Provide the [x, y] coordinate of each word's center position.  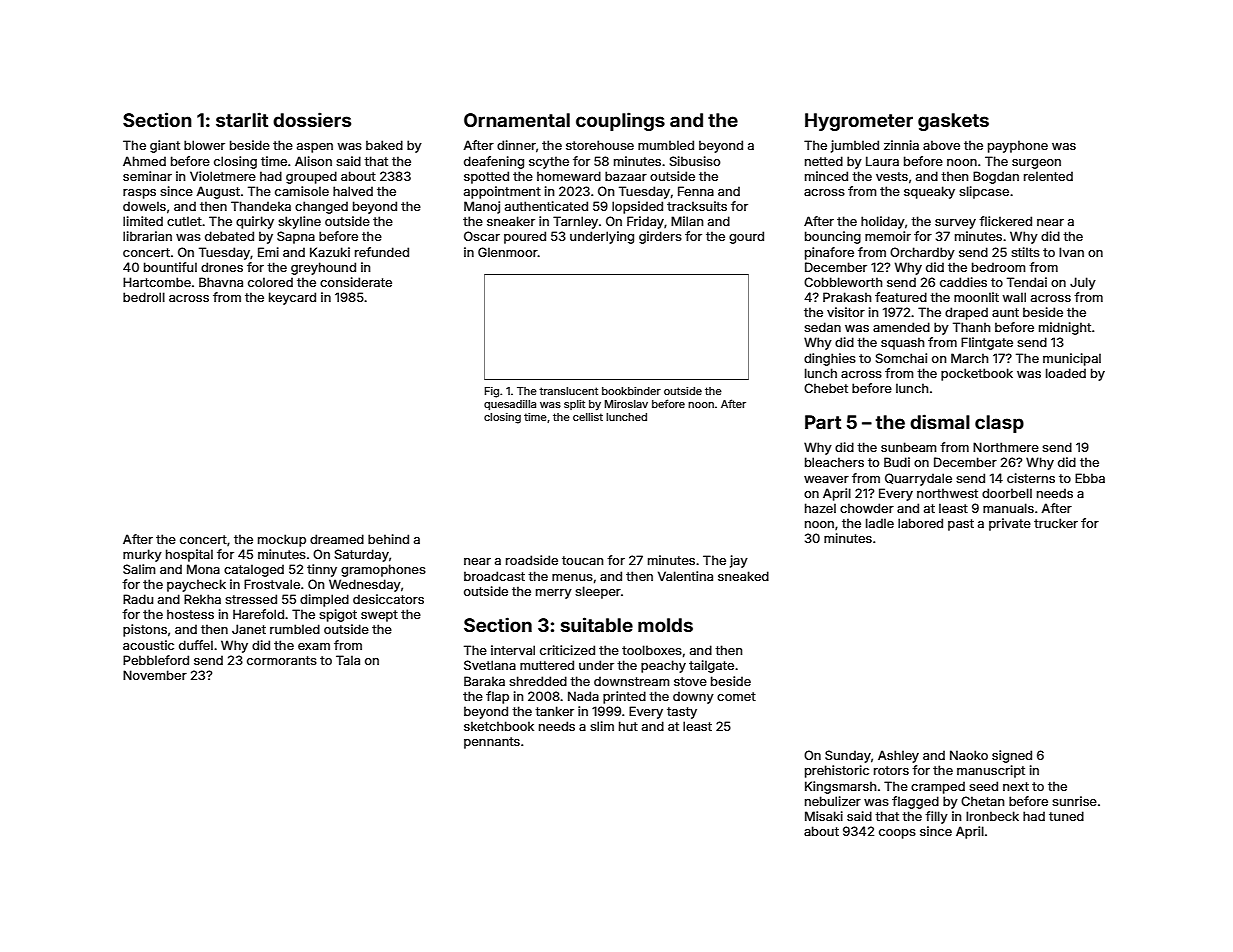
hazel [820, 508]
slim [602, 726]
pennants [492, 743]
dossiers [312, 119]
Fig [492, 392]
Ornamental [517, 120]
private [1010, 524]
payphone [1018, 146]
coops [897, 834]
